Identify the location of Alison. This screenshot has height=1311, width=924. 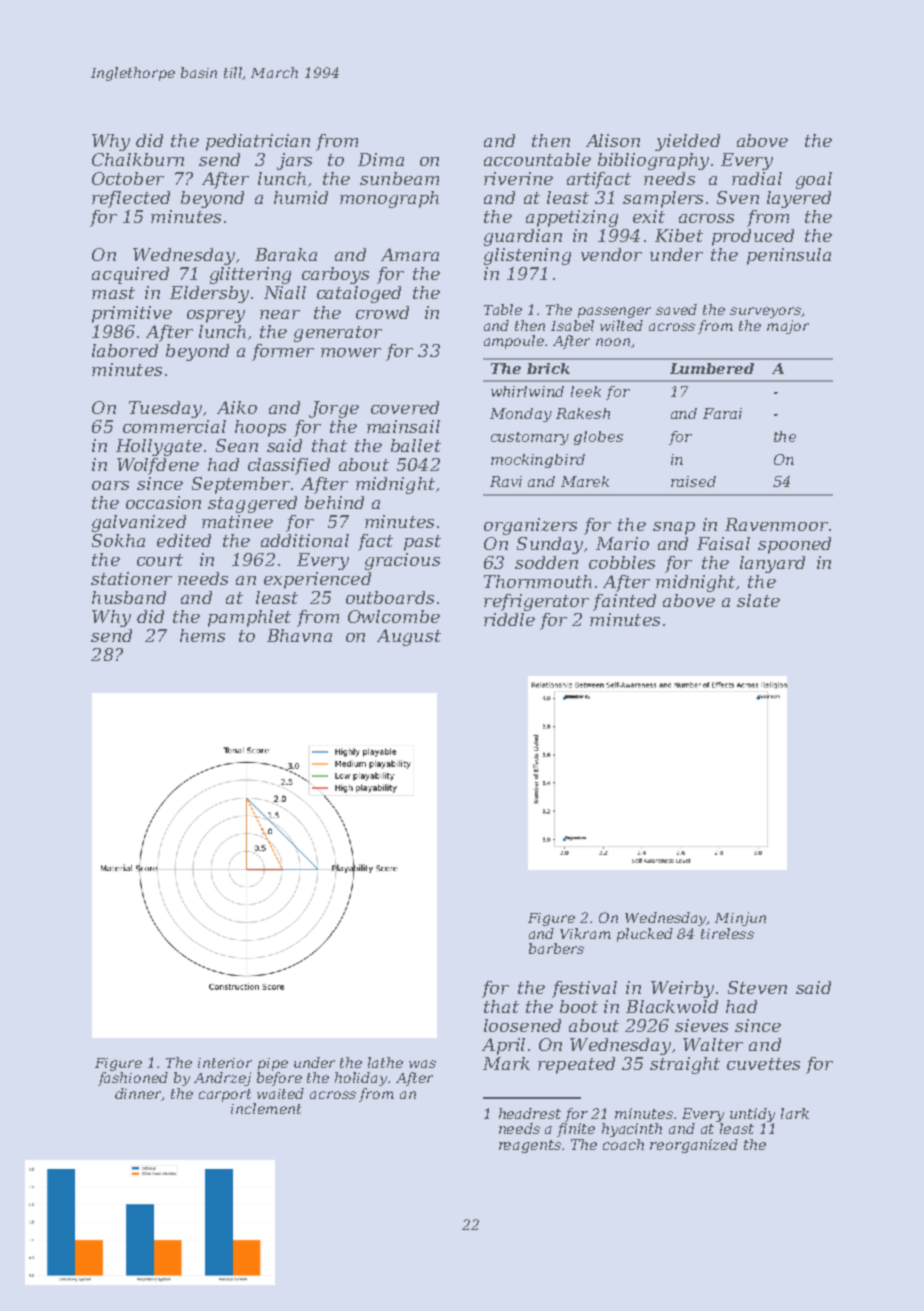
(613, 140).
